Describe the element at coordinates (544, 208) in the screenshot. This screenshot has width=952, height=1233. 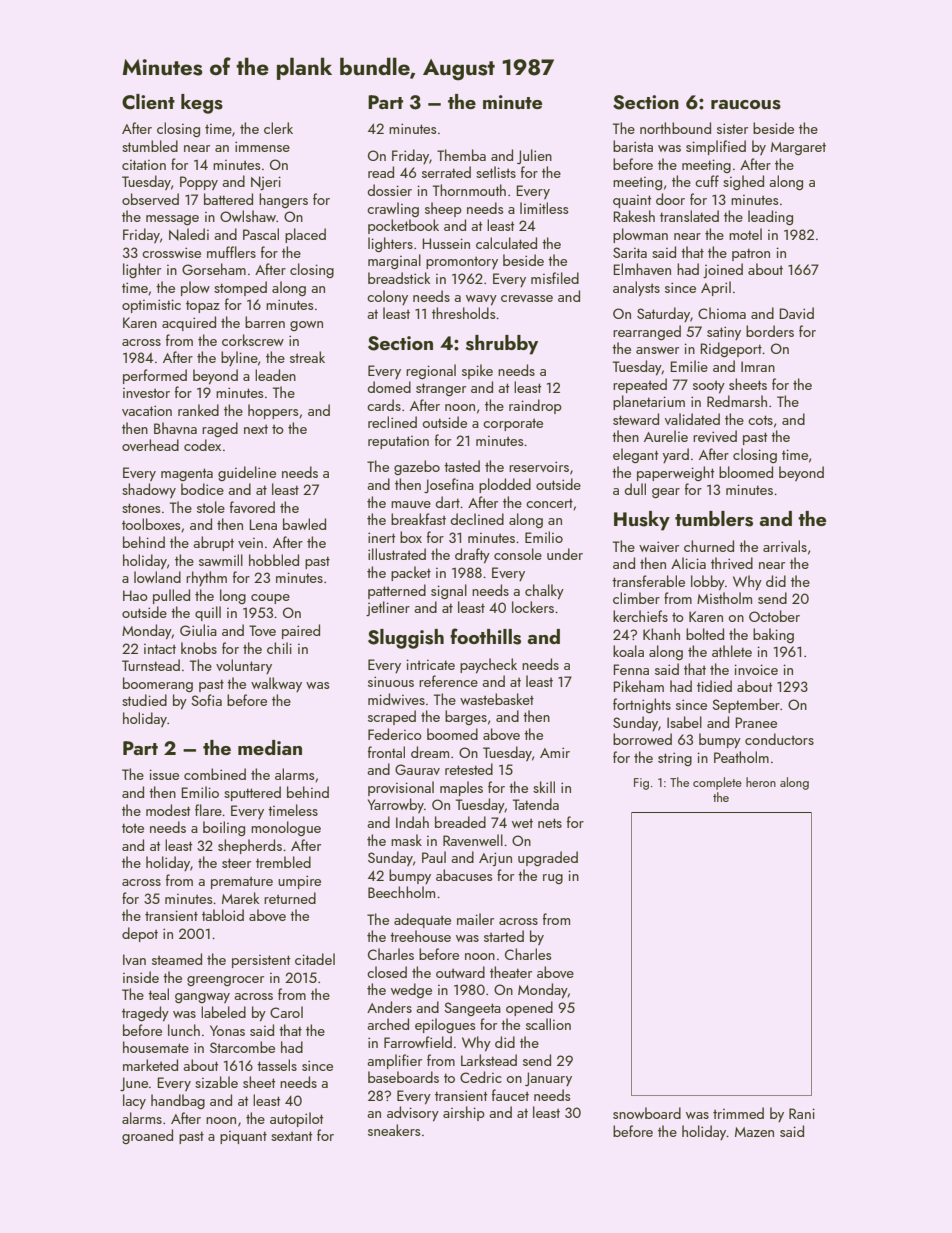
I see `limitless` at that location.
